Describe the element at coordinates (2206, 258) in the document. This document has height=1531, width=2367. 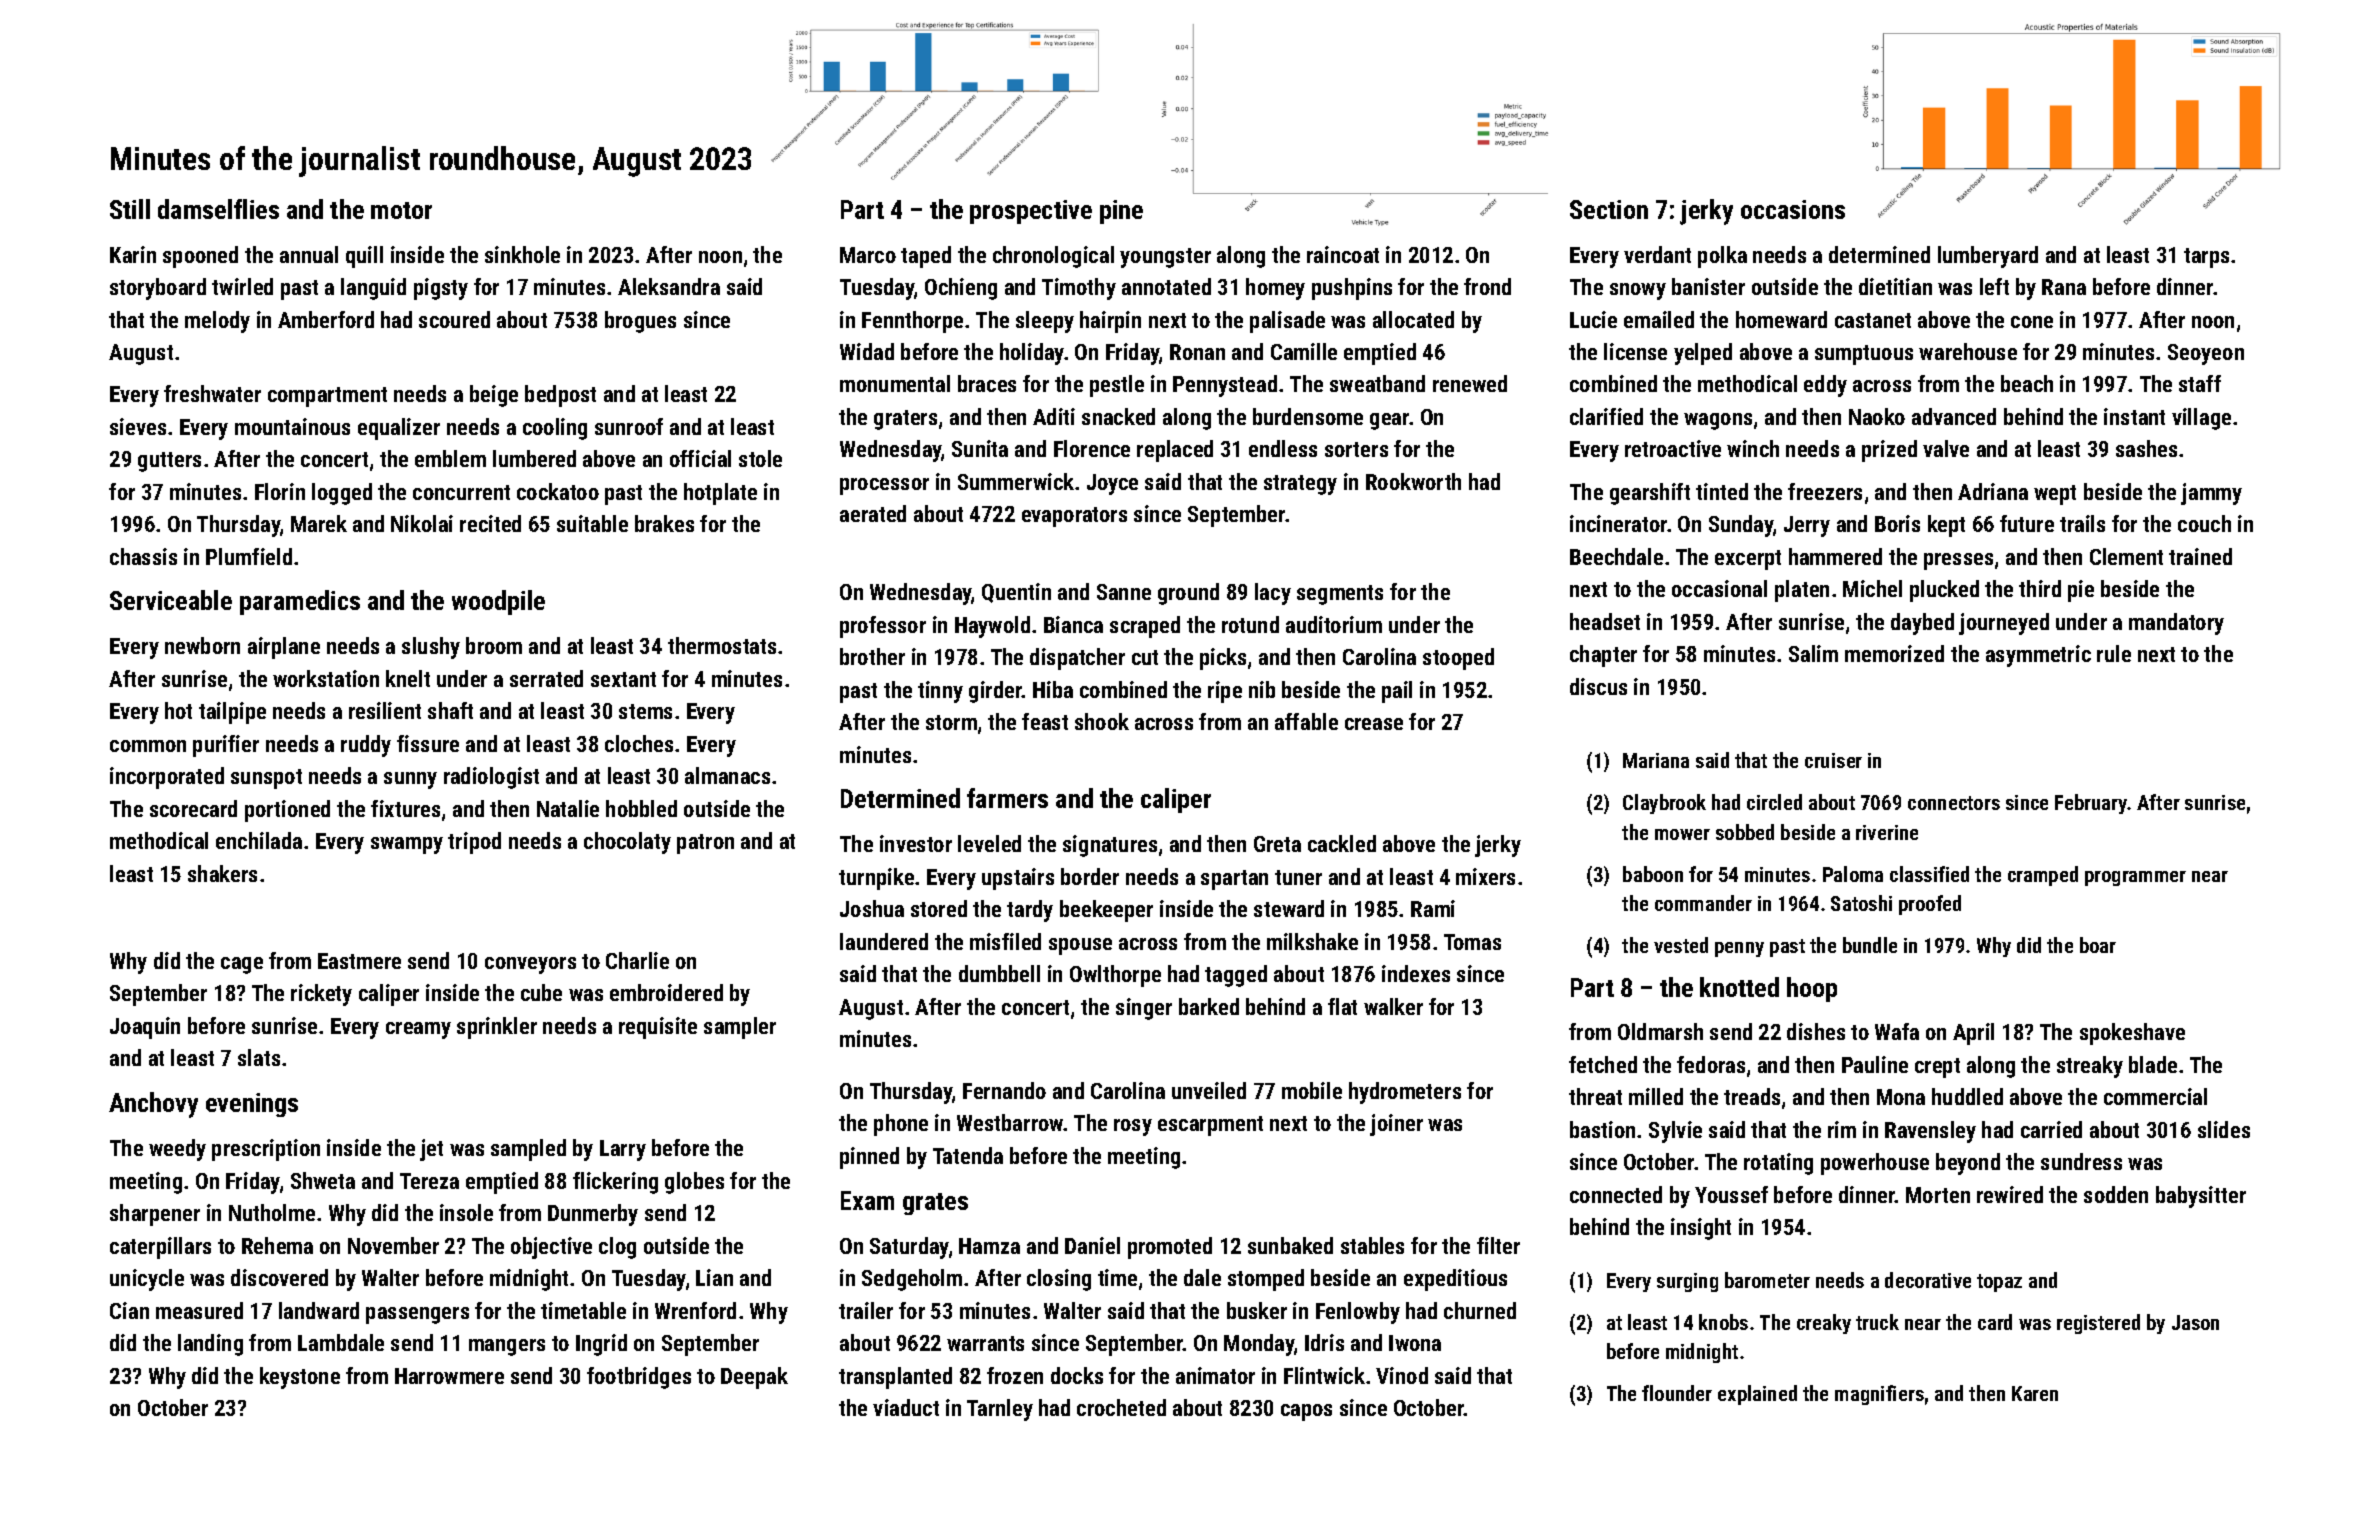
I see `tarps` at that location.
